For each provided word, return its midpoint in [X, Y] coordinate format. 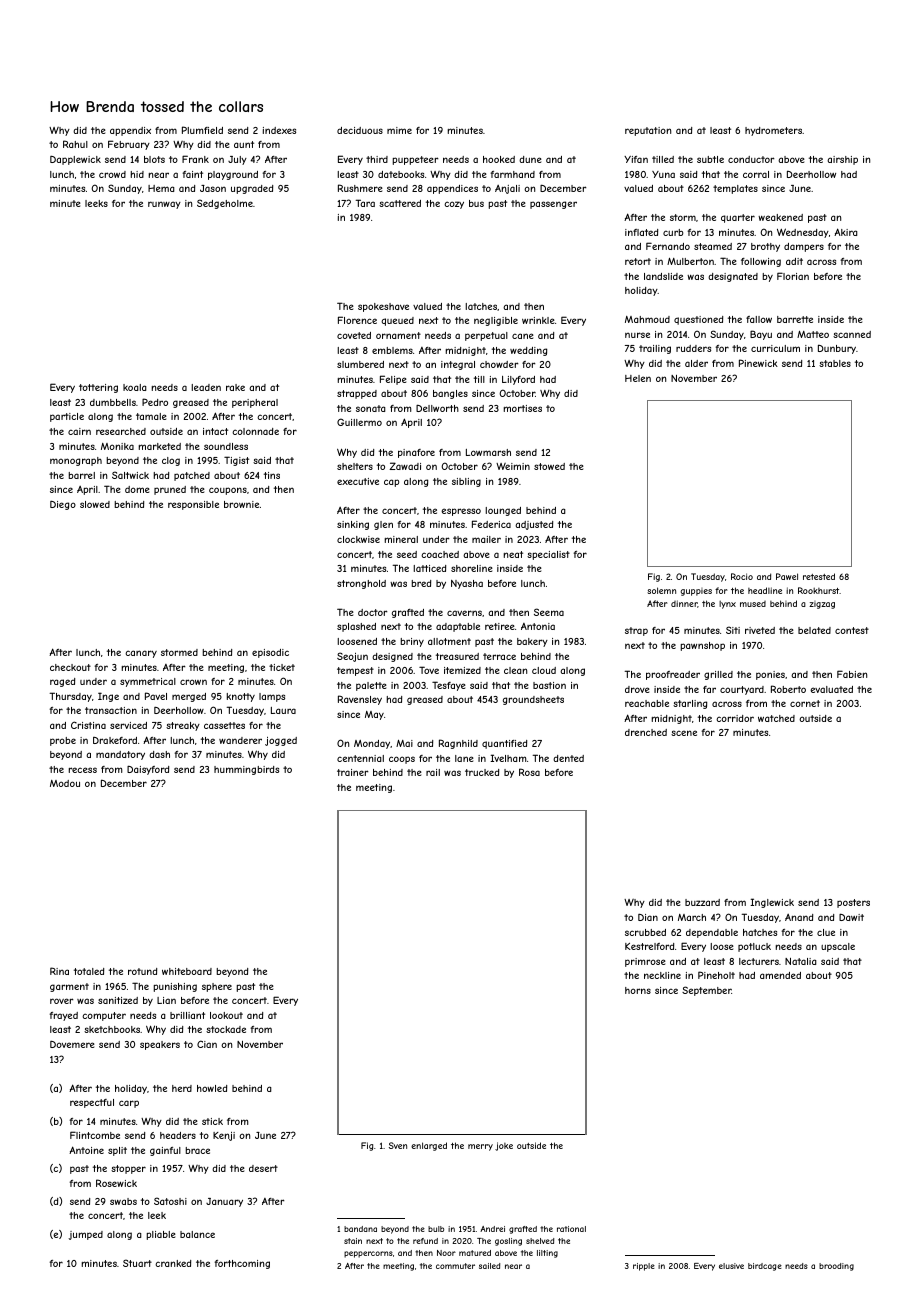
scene [684, 733]
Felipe [393, 380]
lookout [226, 1015]
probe [63, 741]
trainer [353, 772]
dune [530, 159]
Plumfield [202, 130]
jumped [85, 1235]
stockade [226, 1029]
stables [835, 363]
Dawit [851, 917]
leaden [206, 387]
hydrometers [773, 131]
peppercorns [368, 1254]
